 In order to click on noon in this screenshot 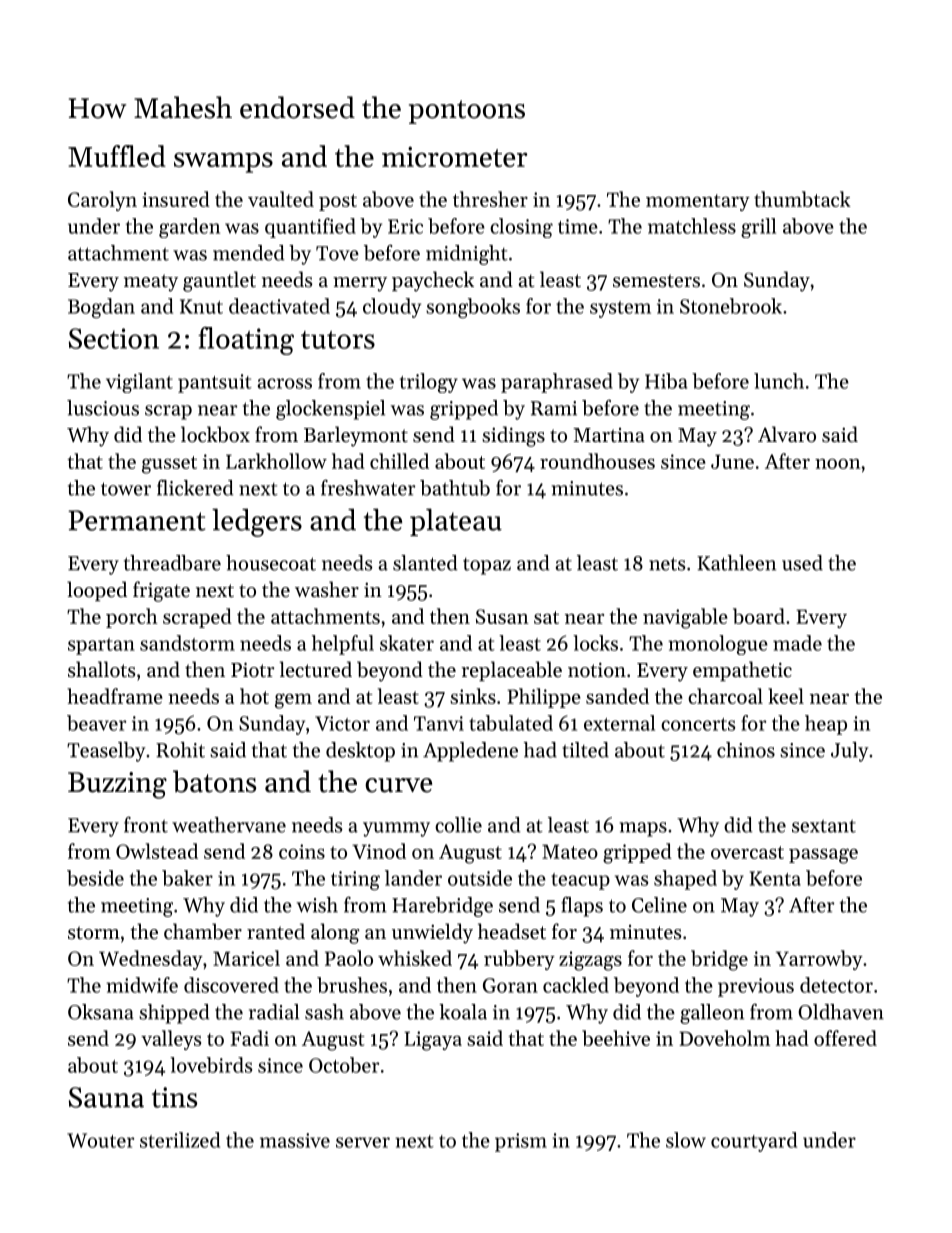, I will do `click(838, 464)`.
